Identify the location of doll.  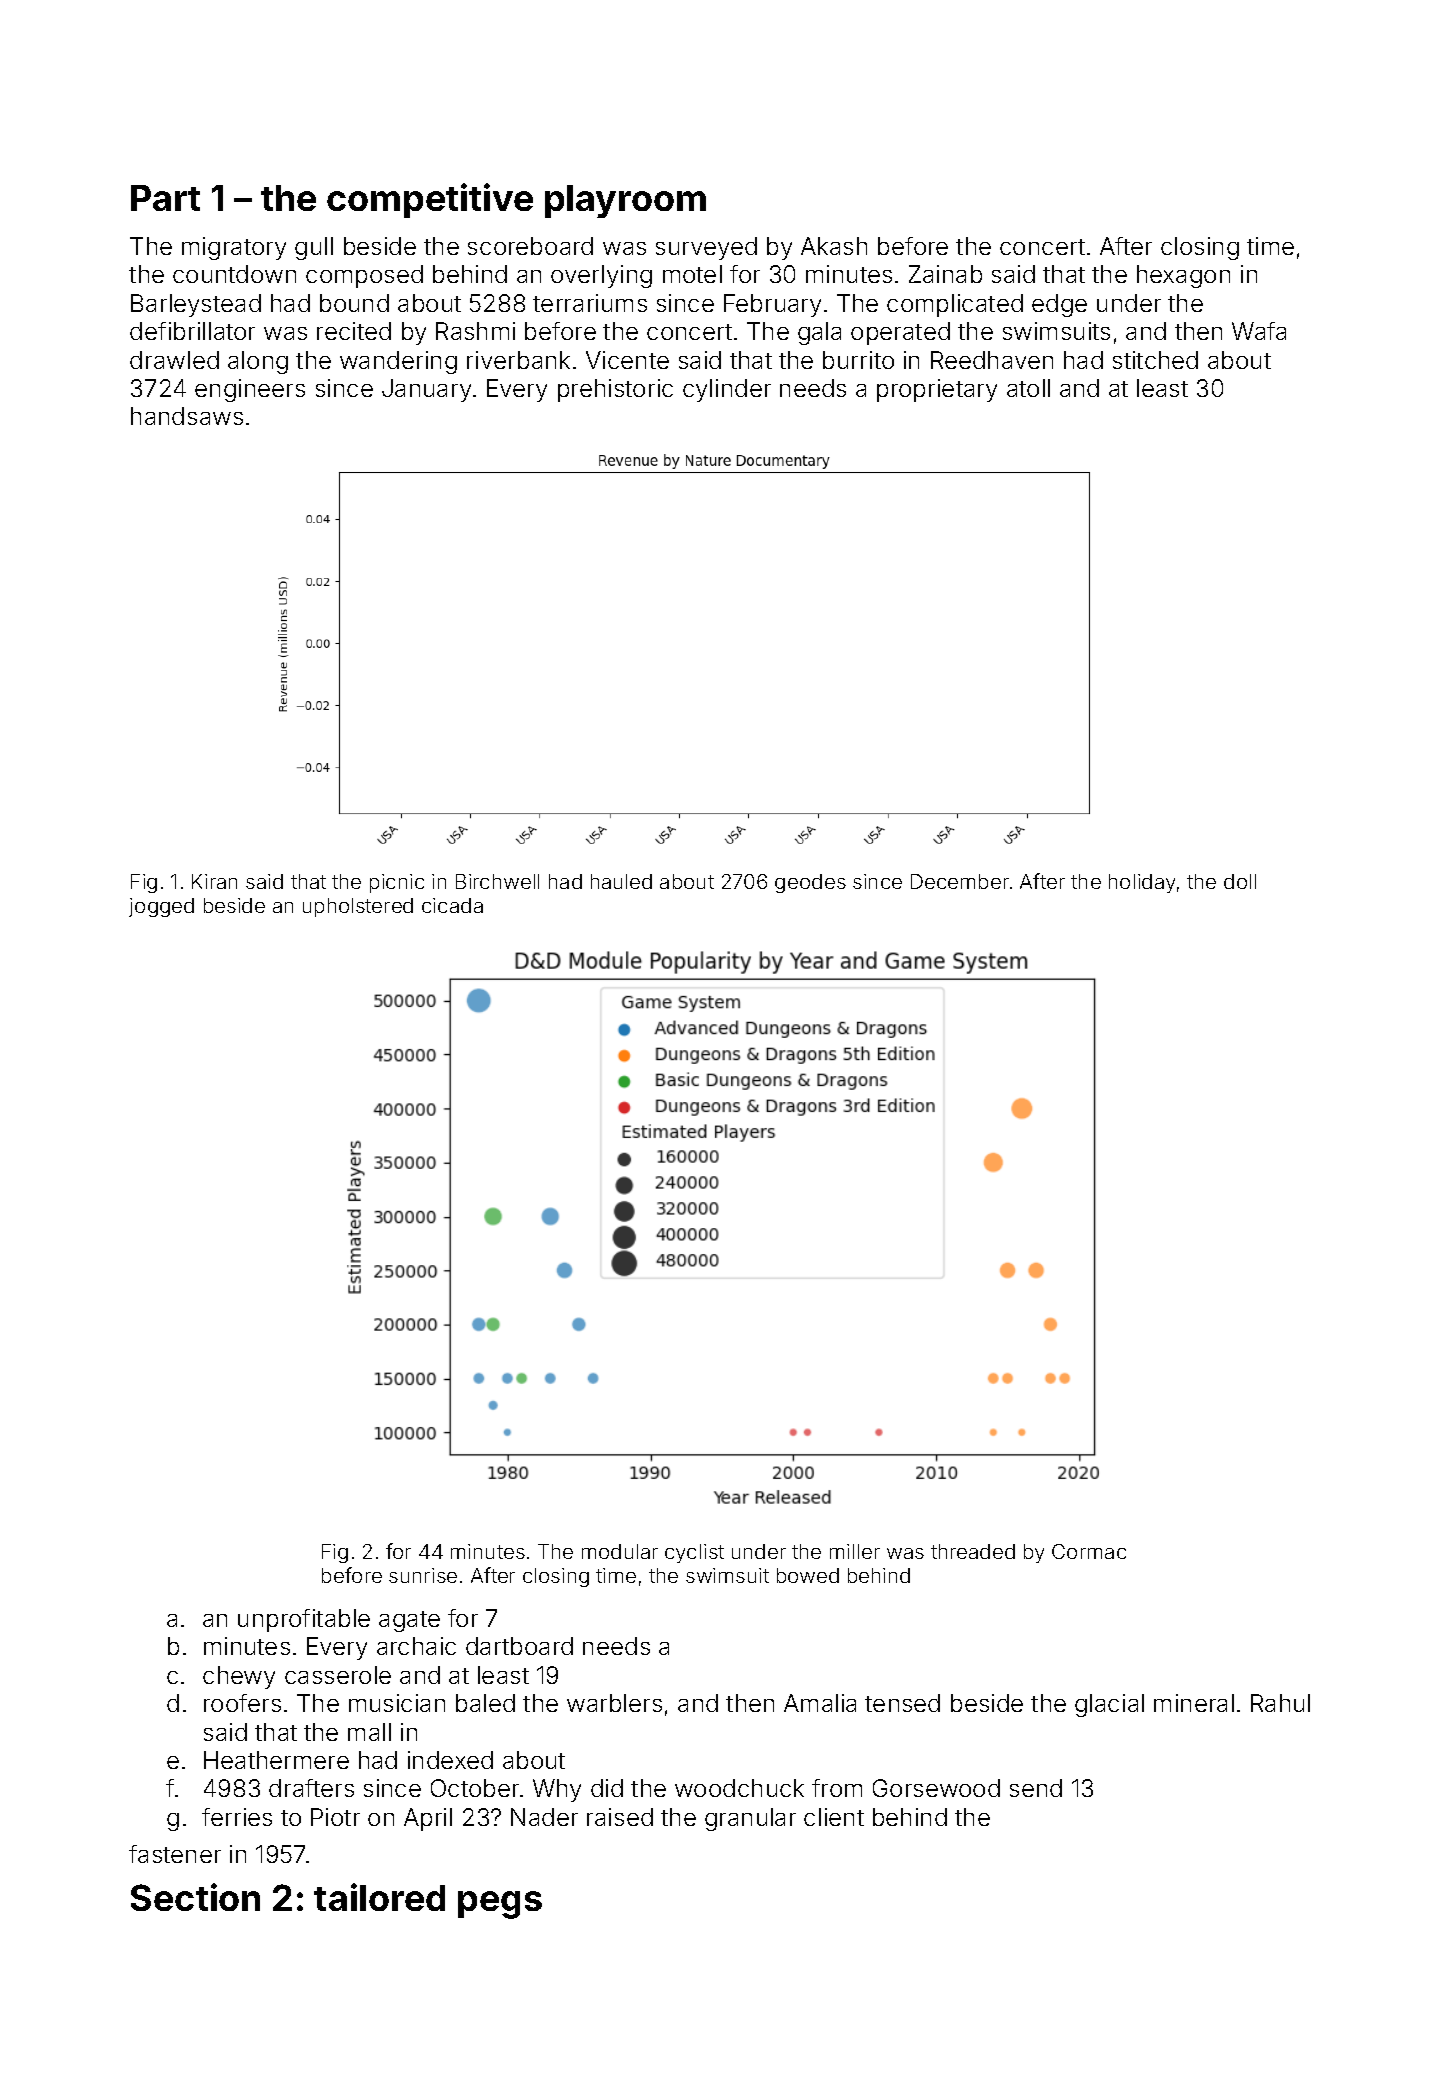
(1240, 881).
